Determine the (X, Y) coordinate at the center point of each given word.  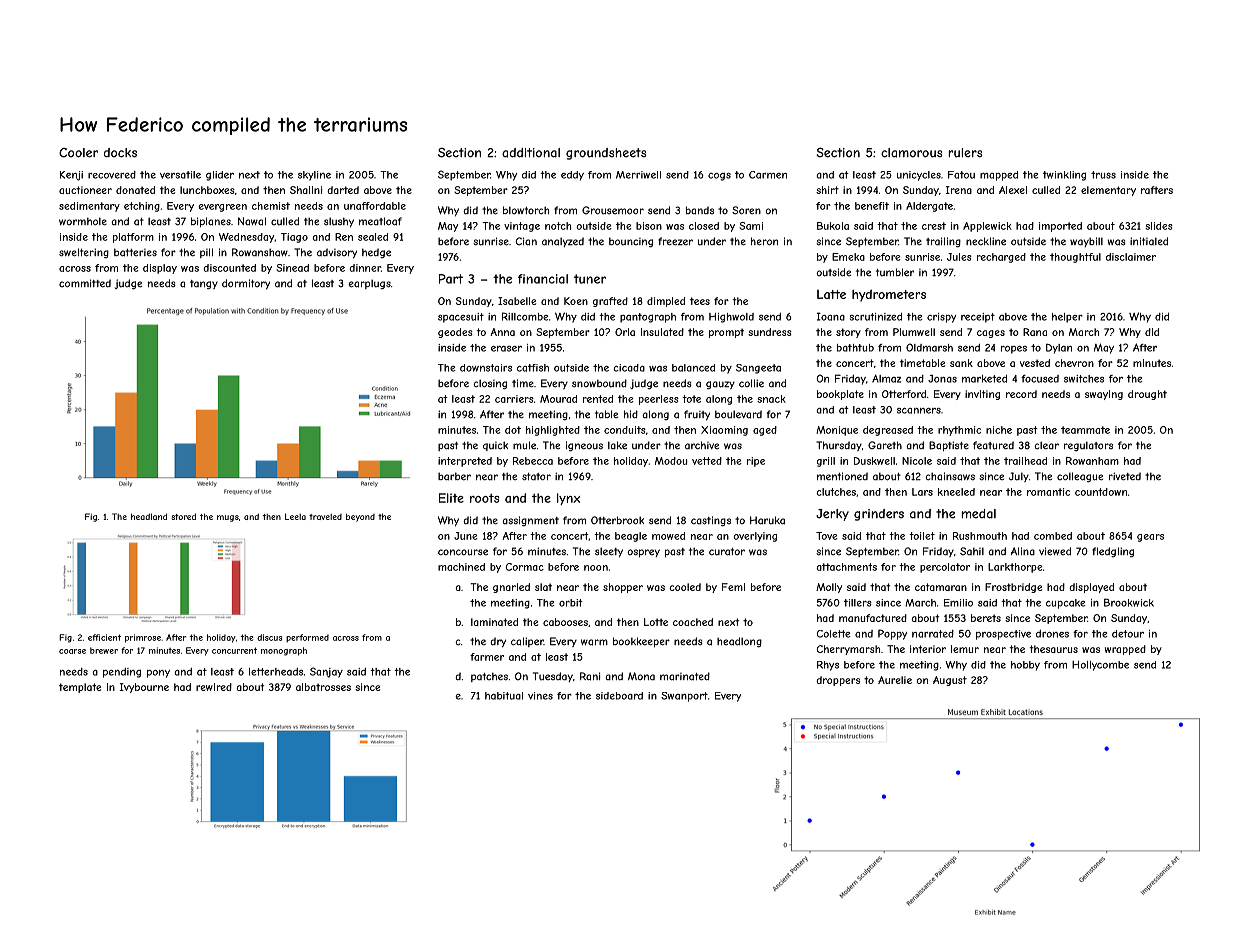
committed (85, 283)
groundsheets (606, 154)
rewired (214, 687)
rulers (965, 153)
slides (1159, 226)
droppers (838, 681)
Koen (576, 301)
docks (120, 153)
